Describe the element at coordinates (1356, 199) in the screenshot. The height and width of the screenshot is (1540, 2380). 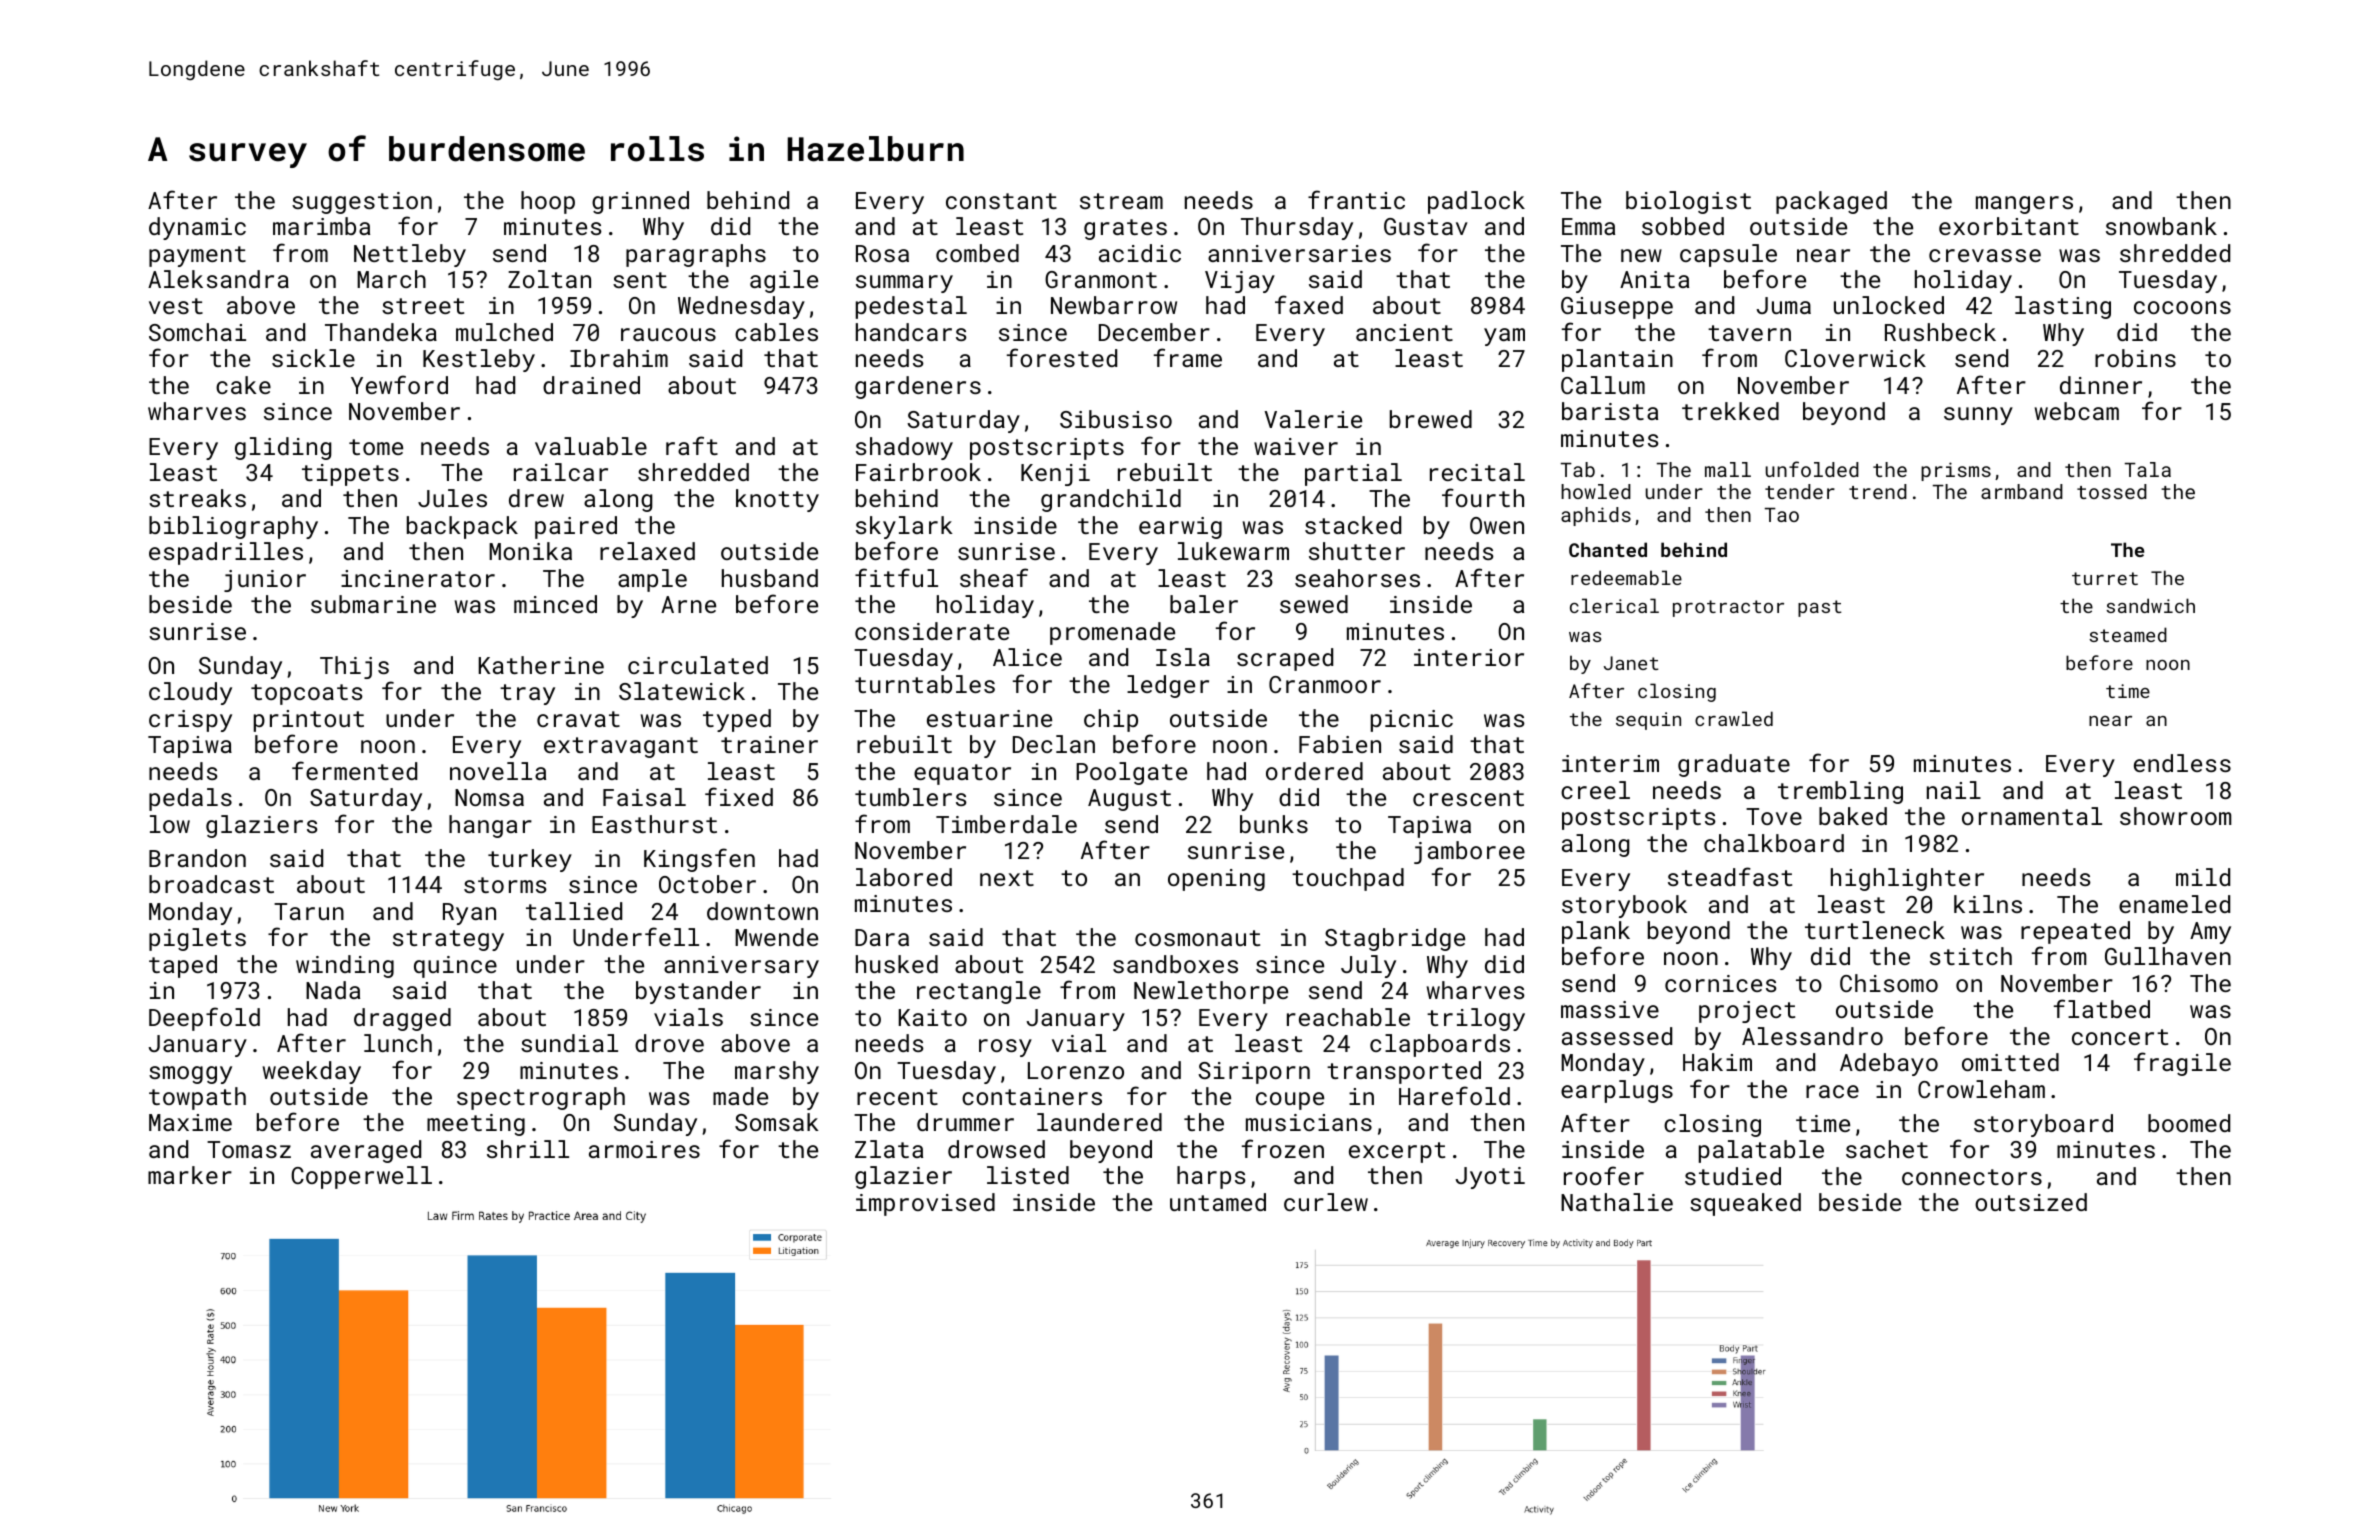
I see `frantic` at that location.
